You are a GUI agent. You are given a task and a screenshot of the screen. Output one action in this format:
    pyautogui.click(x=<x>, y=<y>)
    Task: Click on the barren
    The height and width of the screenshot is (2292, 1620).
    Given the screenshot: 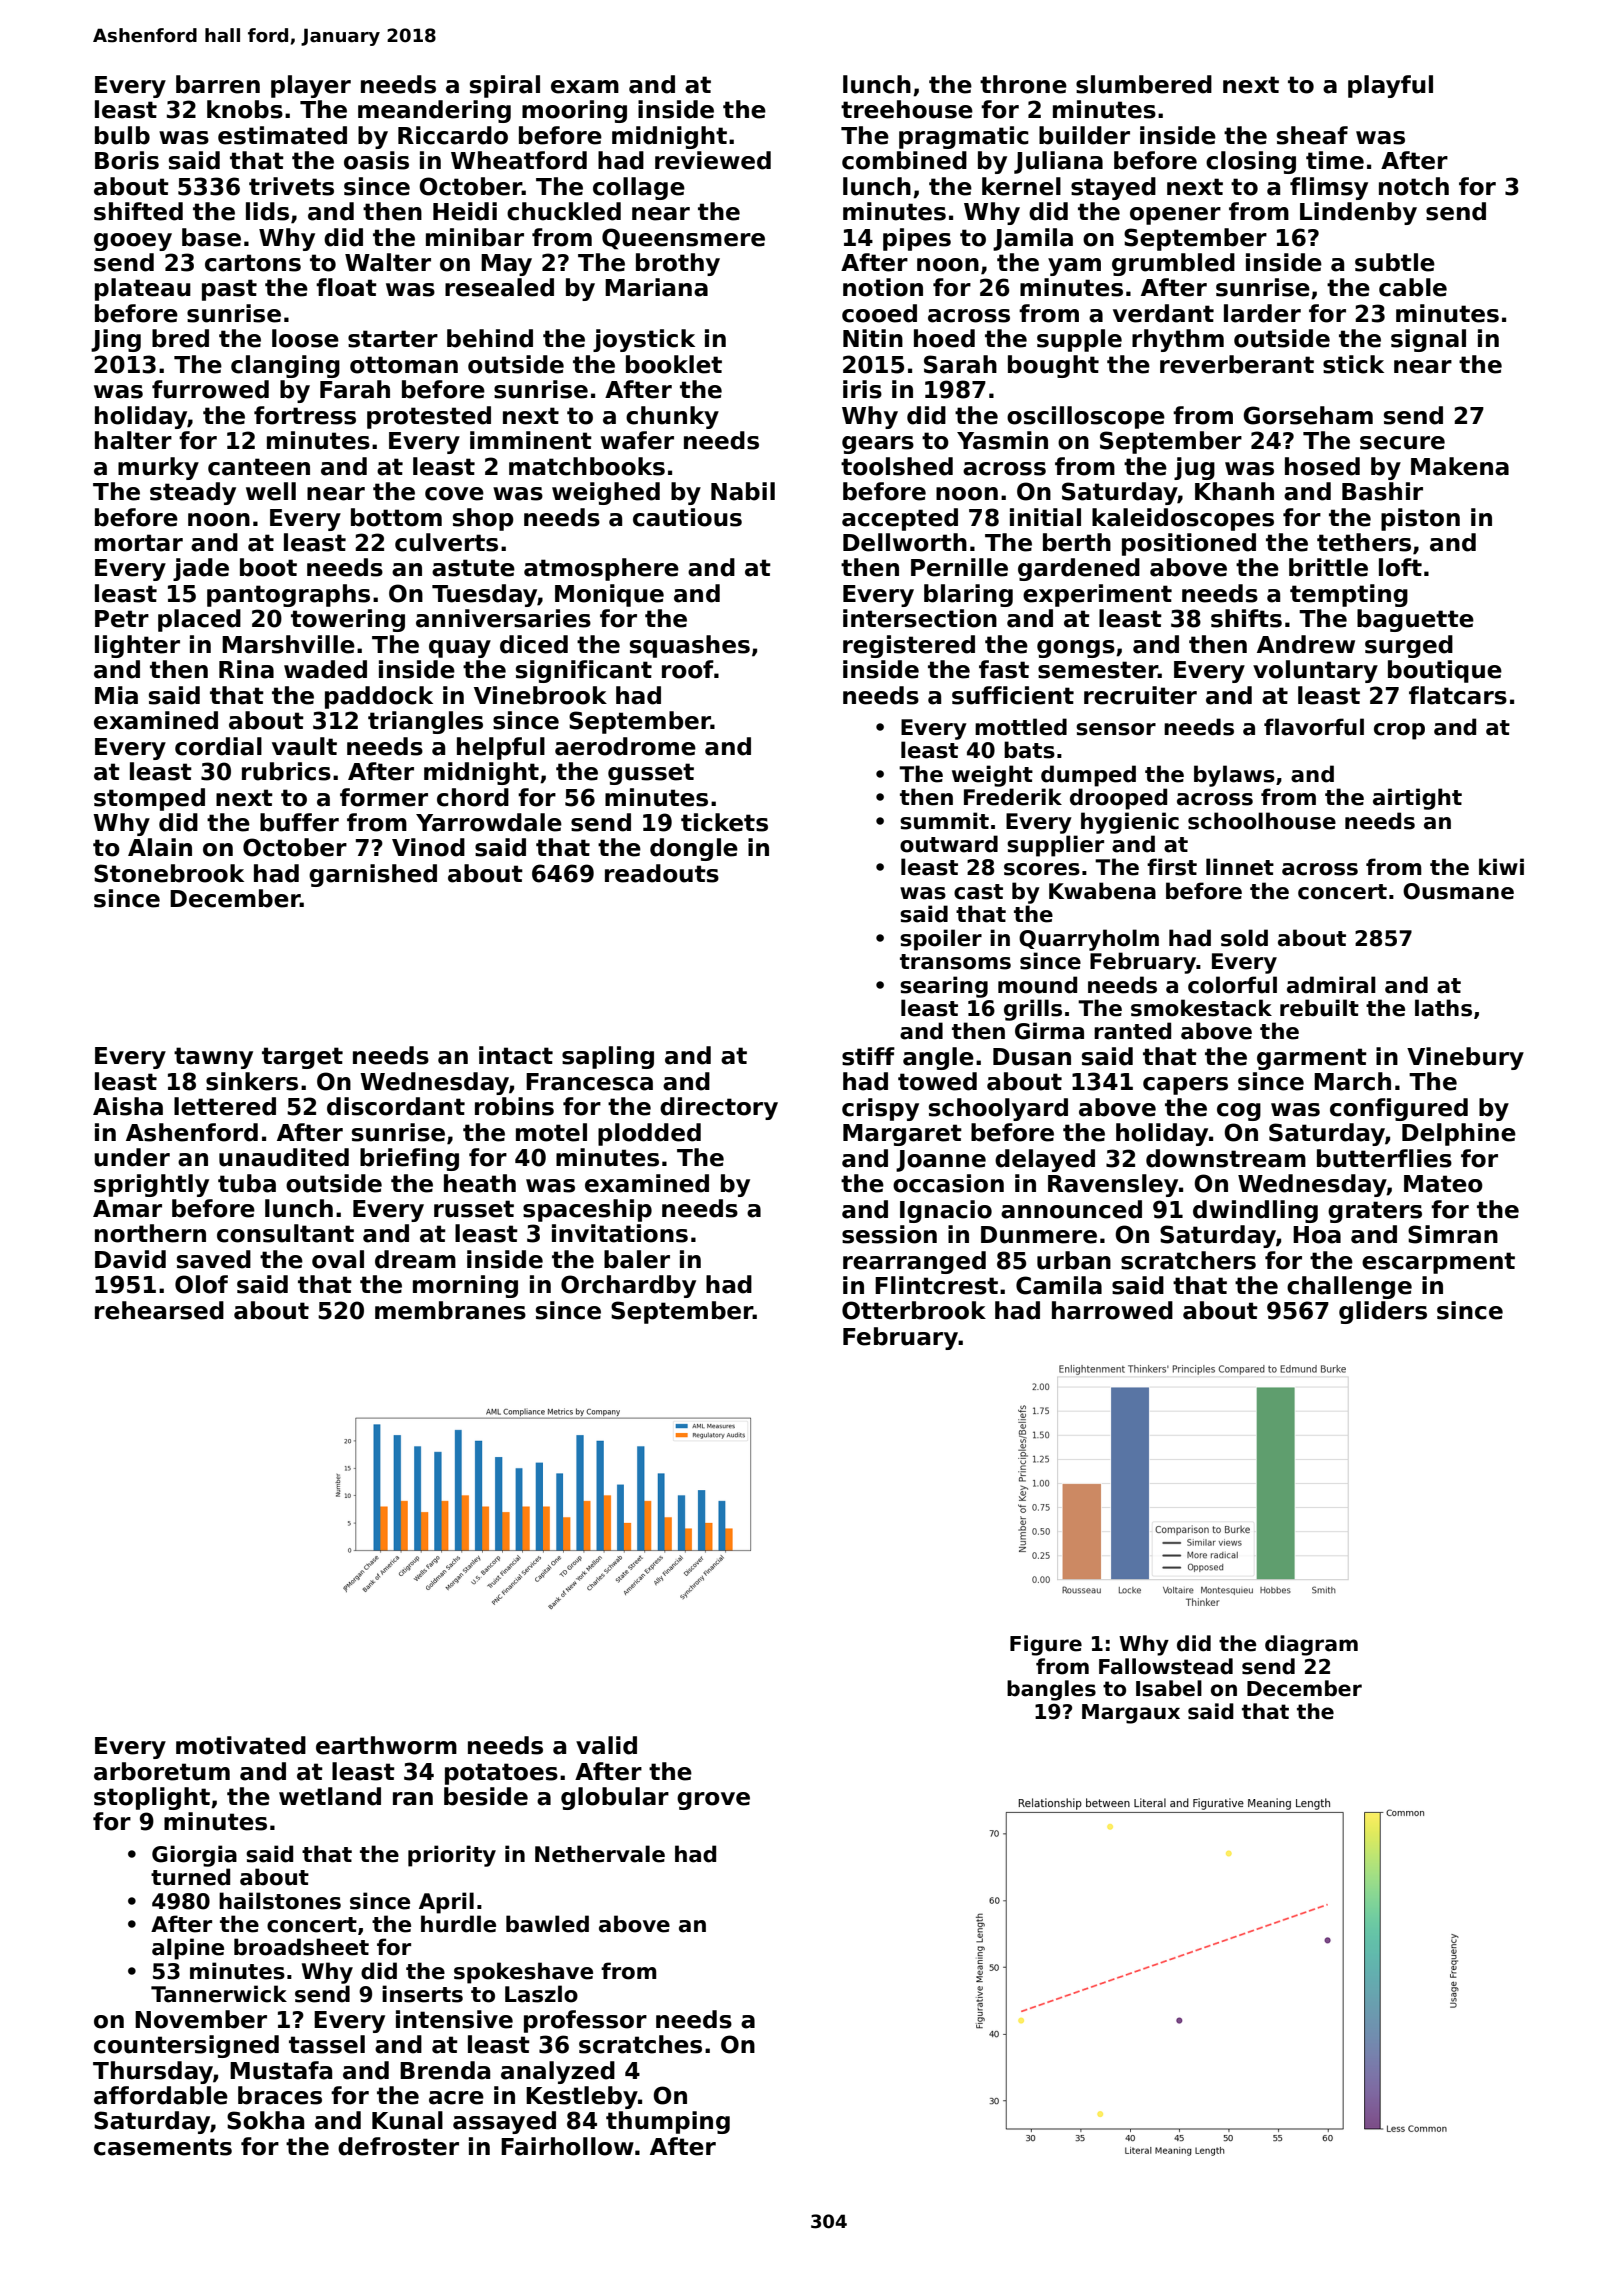 What is the action you would take?
    pyautogui.click(x=218, y=84)
